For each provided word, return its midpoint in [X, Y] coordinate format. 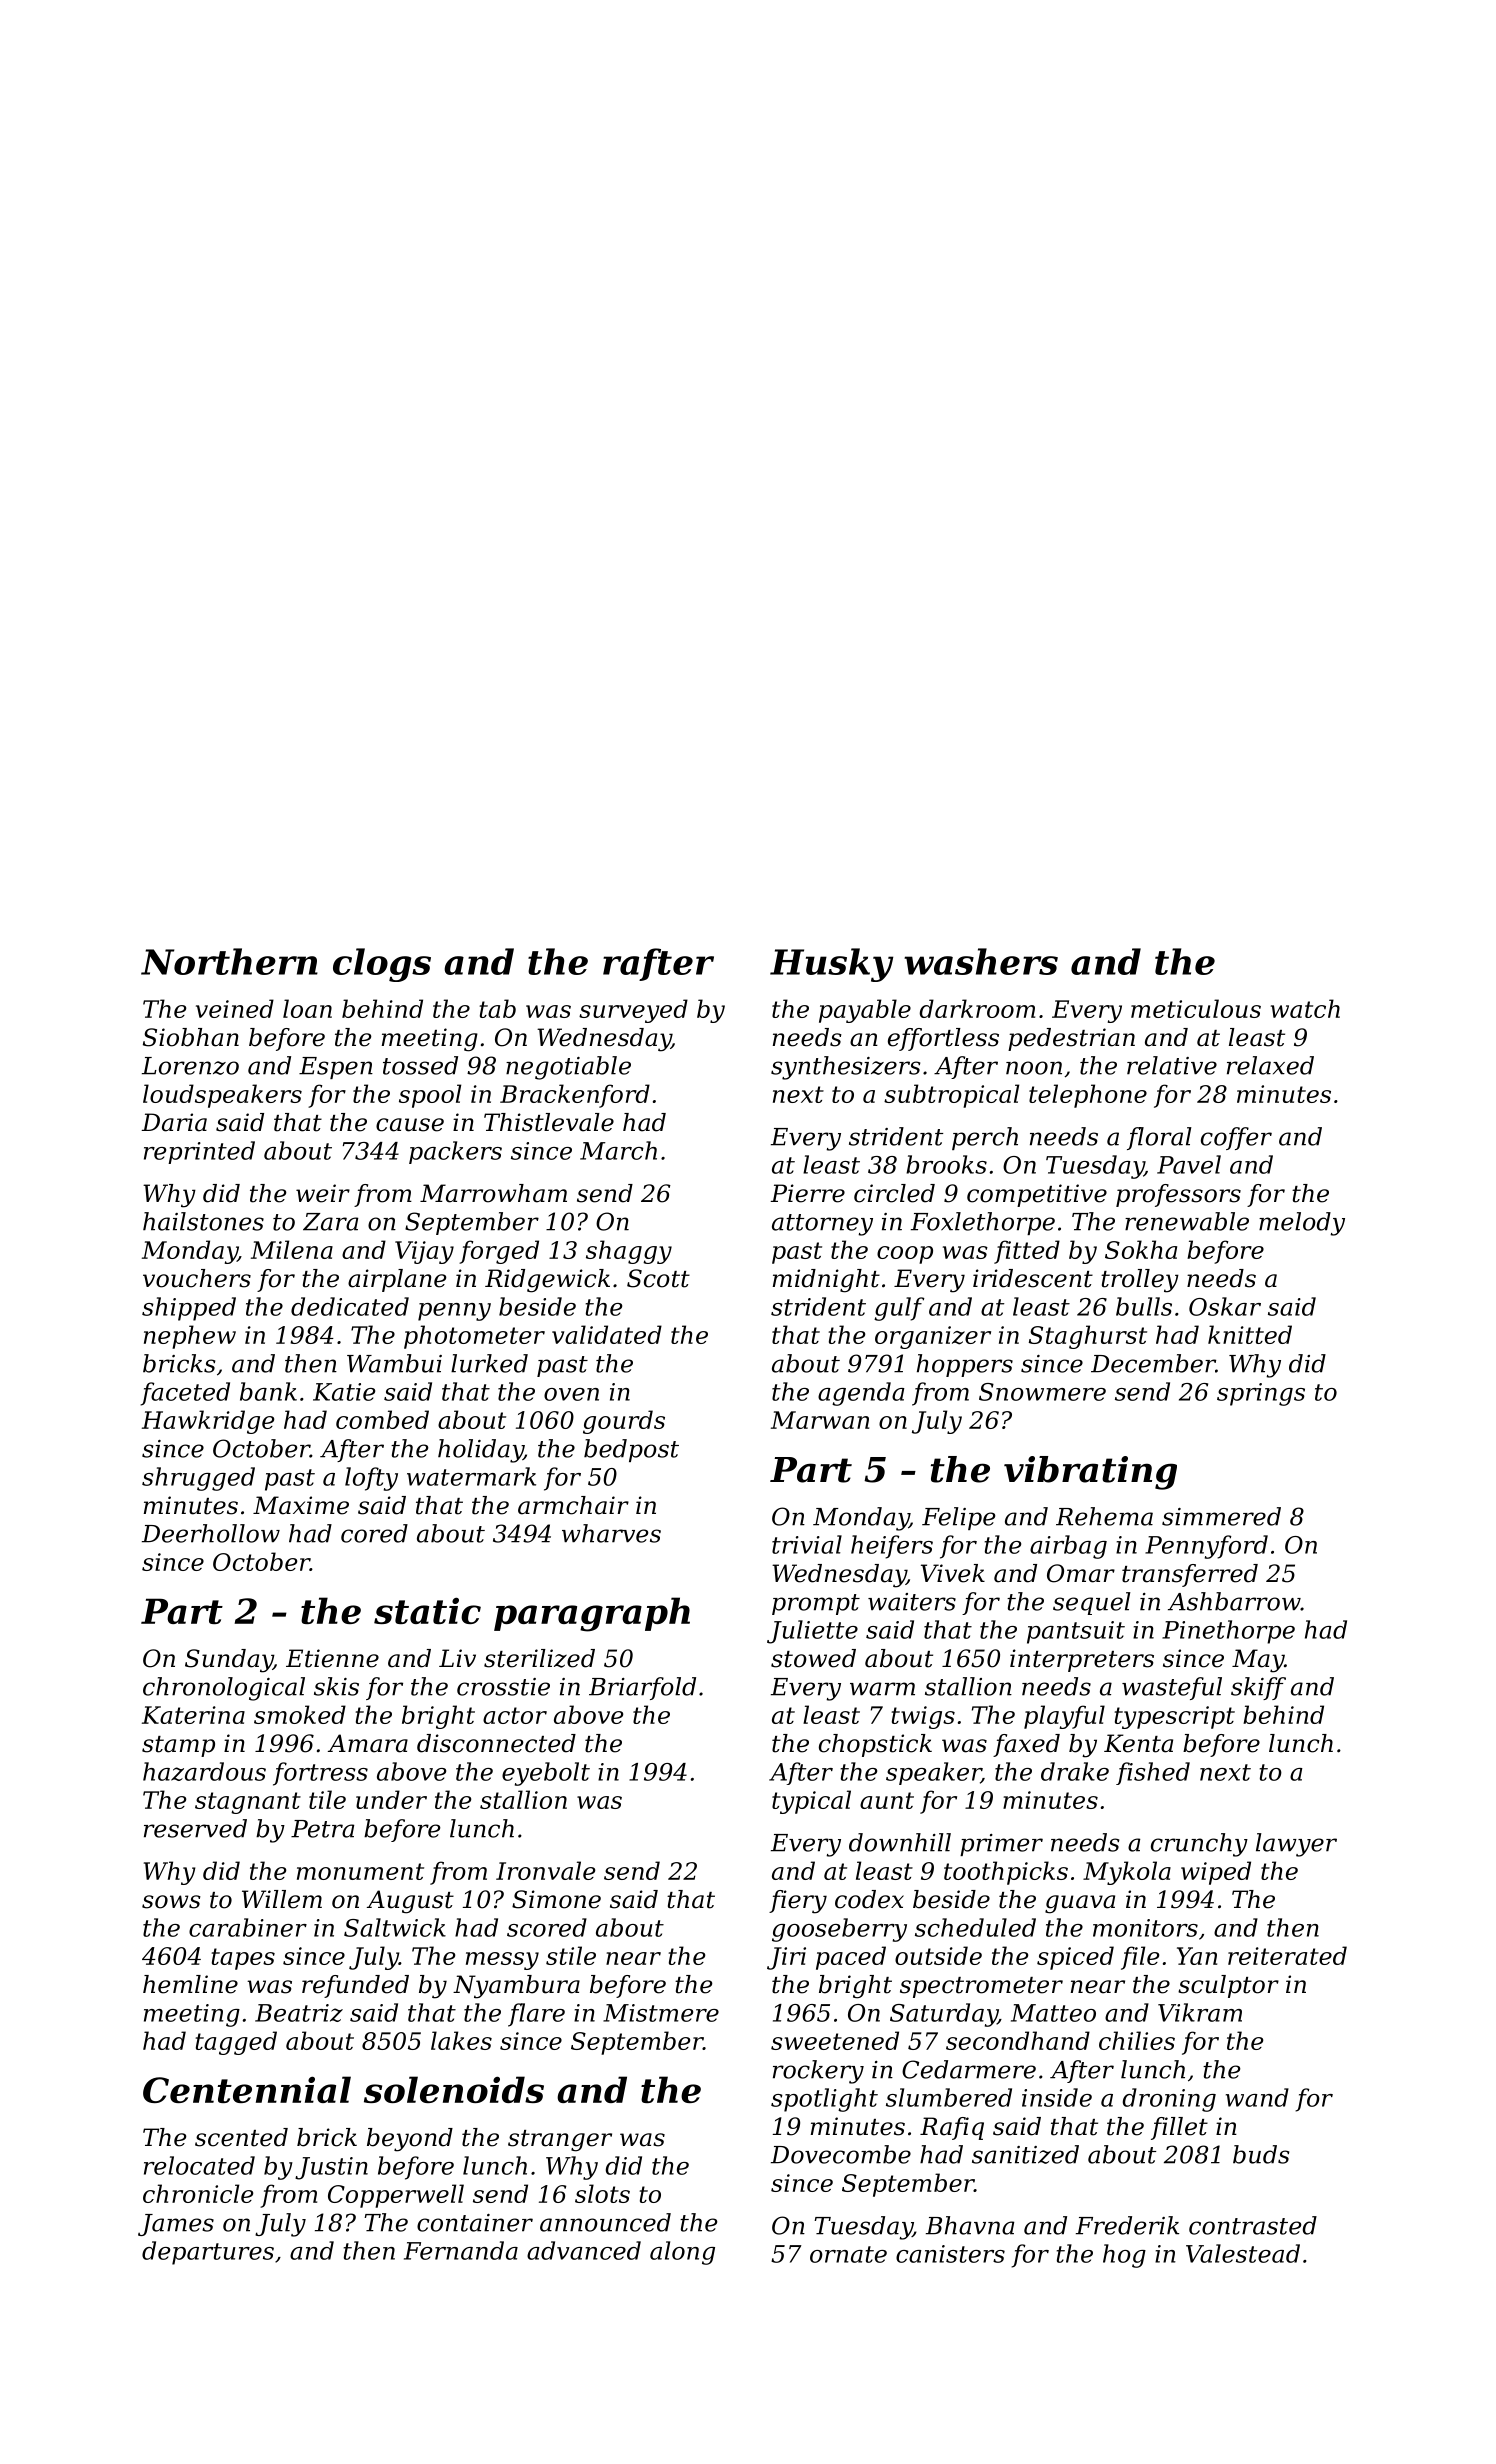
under [391, 1799]
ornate [848, 2254]
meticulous [1196, 1008]
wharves [611, 1533]
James [176, 2225]
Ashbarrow [1234, 1601]
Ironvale [545, 1870]
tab [498, 1008]
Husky [831, 965]
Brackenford [575, 1096]
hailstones [203, 1221]
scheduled [975, 1927]
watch [1305, 1008]
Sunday [229, 1661]
